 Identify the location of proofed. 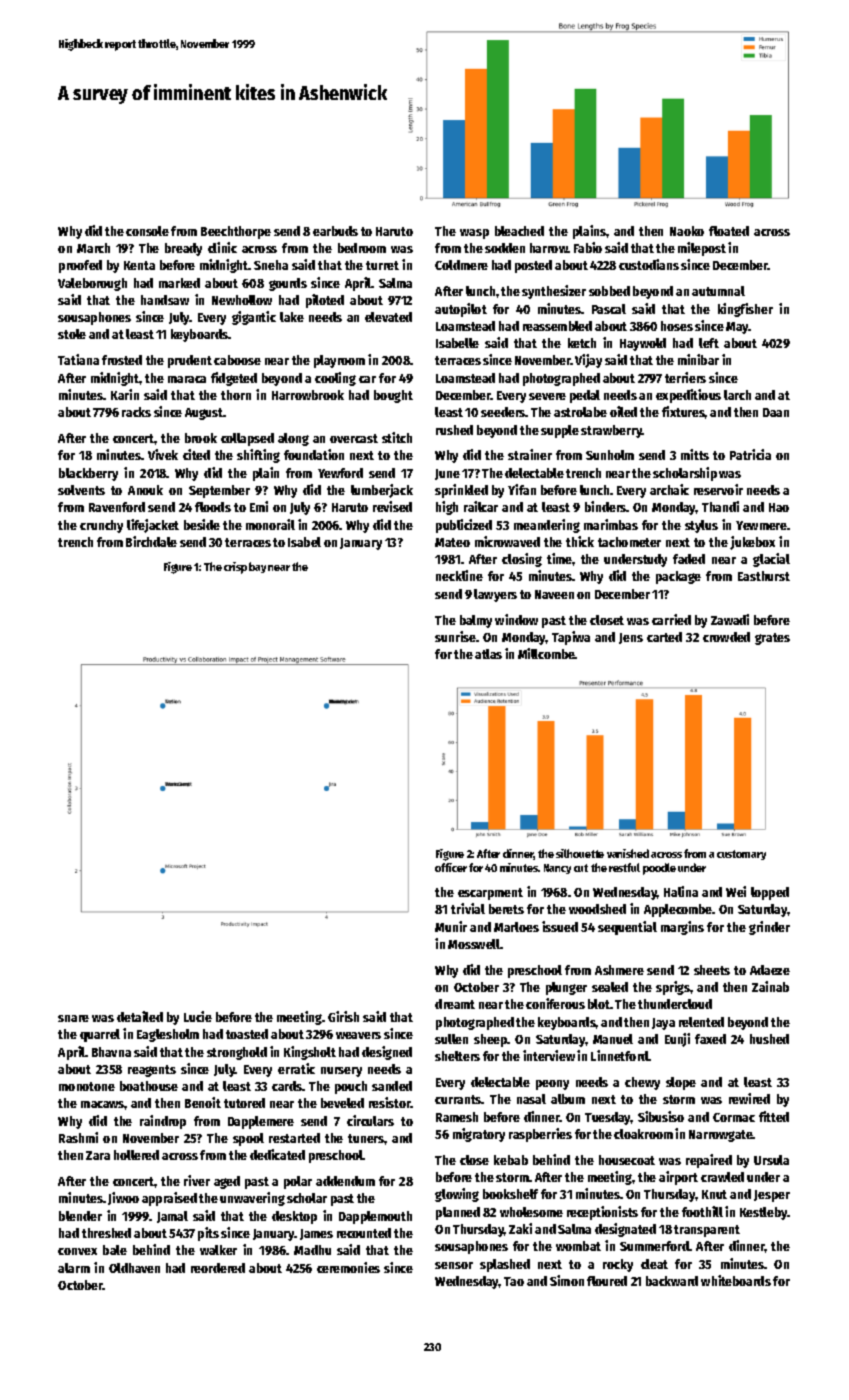
(80, 266).
